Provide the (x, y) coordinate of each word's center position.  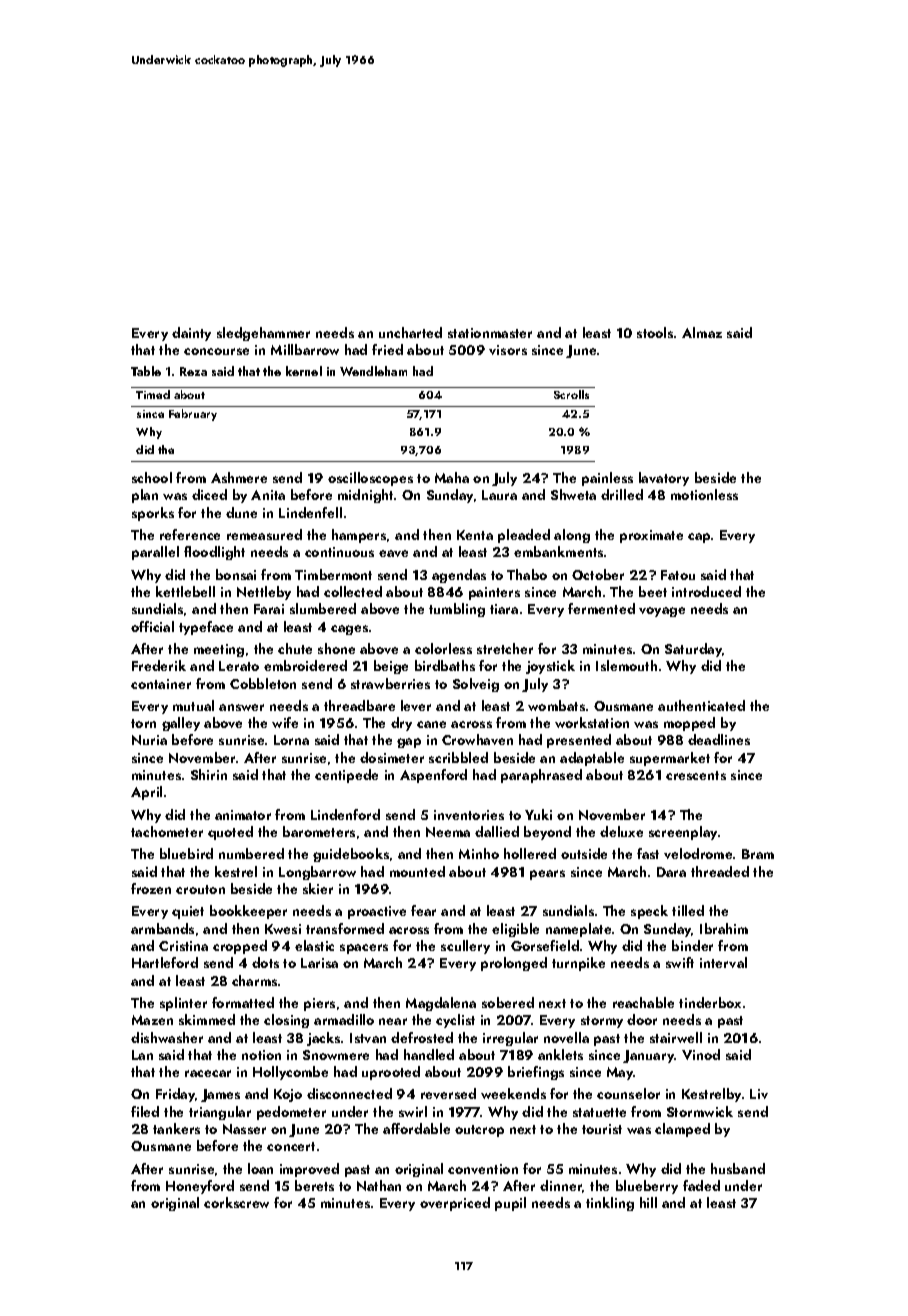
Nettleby (264, 593)
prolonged (514, 964)
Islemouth (626, 665)
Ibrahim (724, 928)
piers (319, 1004)
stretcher (505, 648)
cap (699, 538)
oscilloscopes (370, 479)
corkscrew (236, 1202)
